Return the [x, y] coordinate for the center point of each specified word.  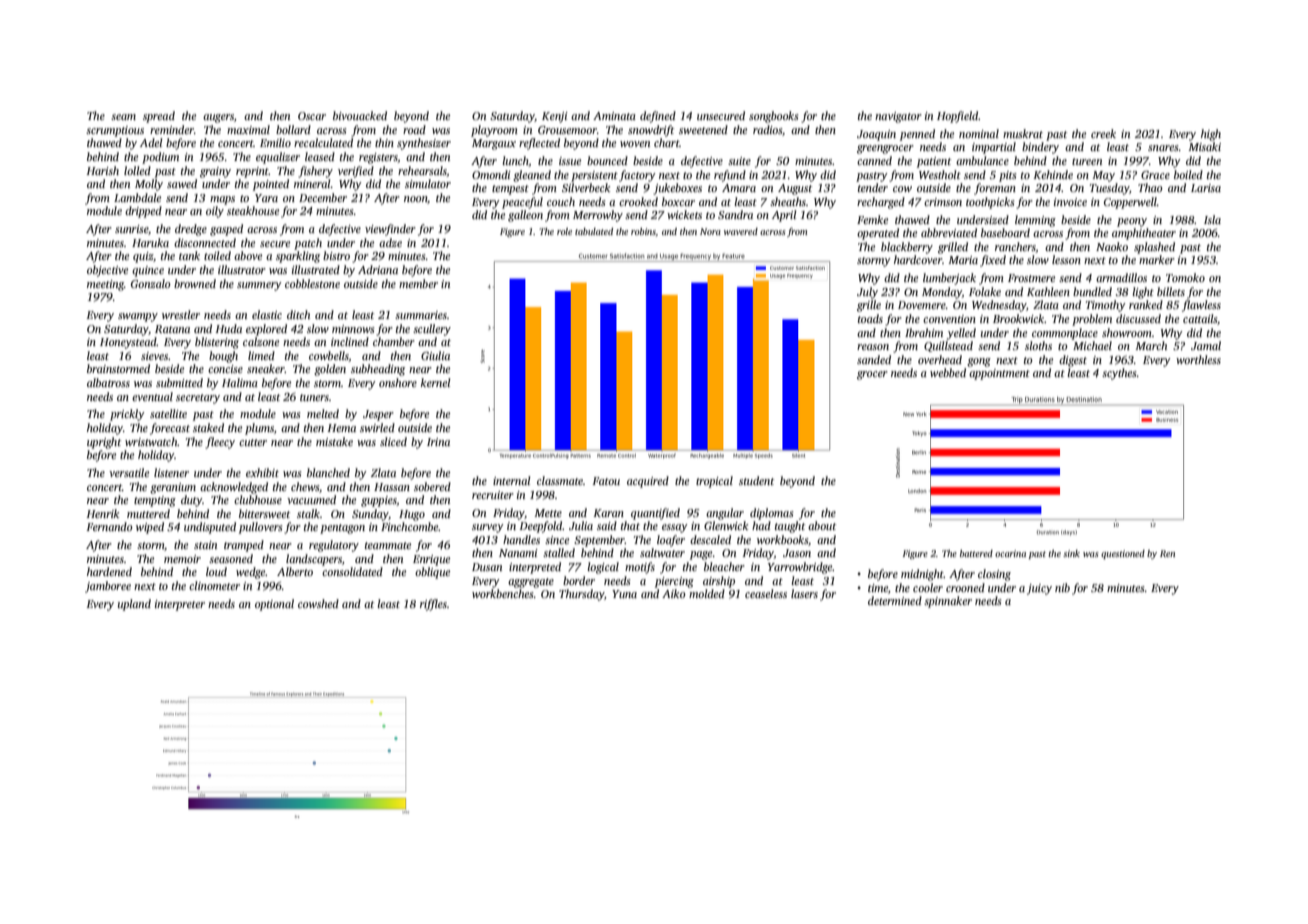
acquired [648, 482]
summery [259, 286]
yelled [961, 334]
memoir [182, 559]
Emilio [275, 142]
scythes [1119, 374]
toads [870, 318]
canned [874, 160]
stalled [559, 552]
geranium [173, 488]
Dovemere [922, 305]
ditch [298, 314]
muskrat [1023, 133]
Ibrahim [924, 332]
